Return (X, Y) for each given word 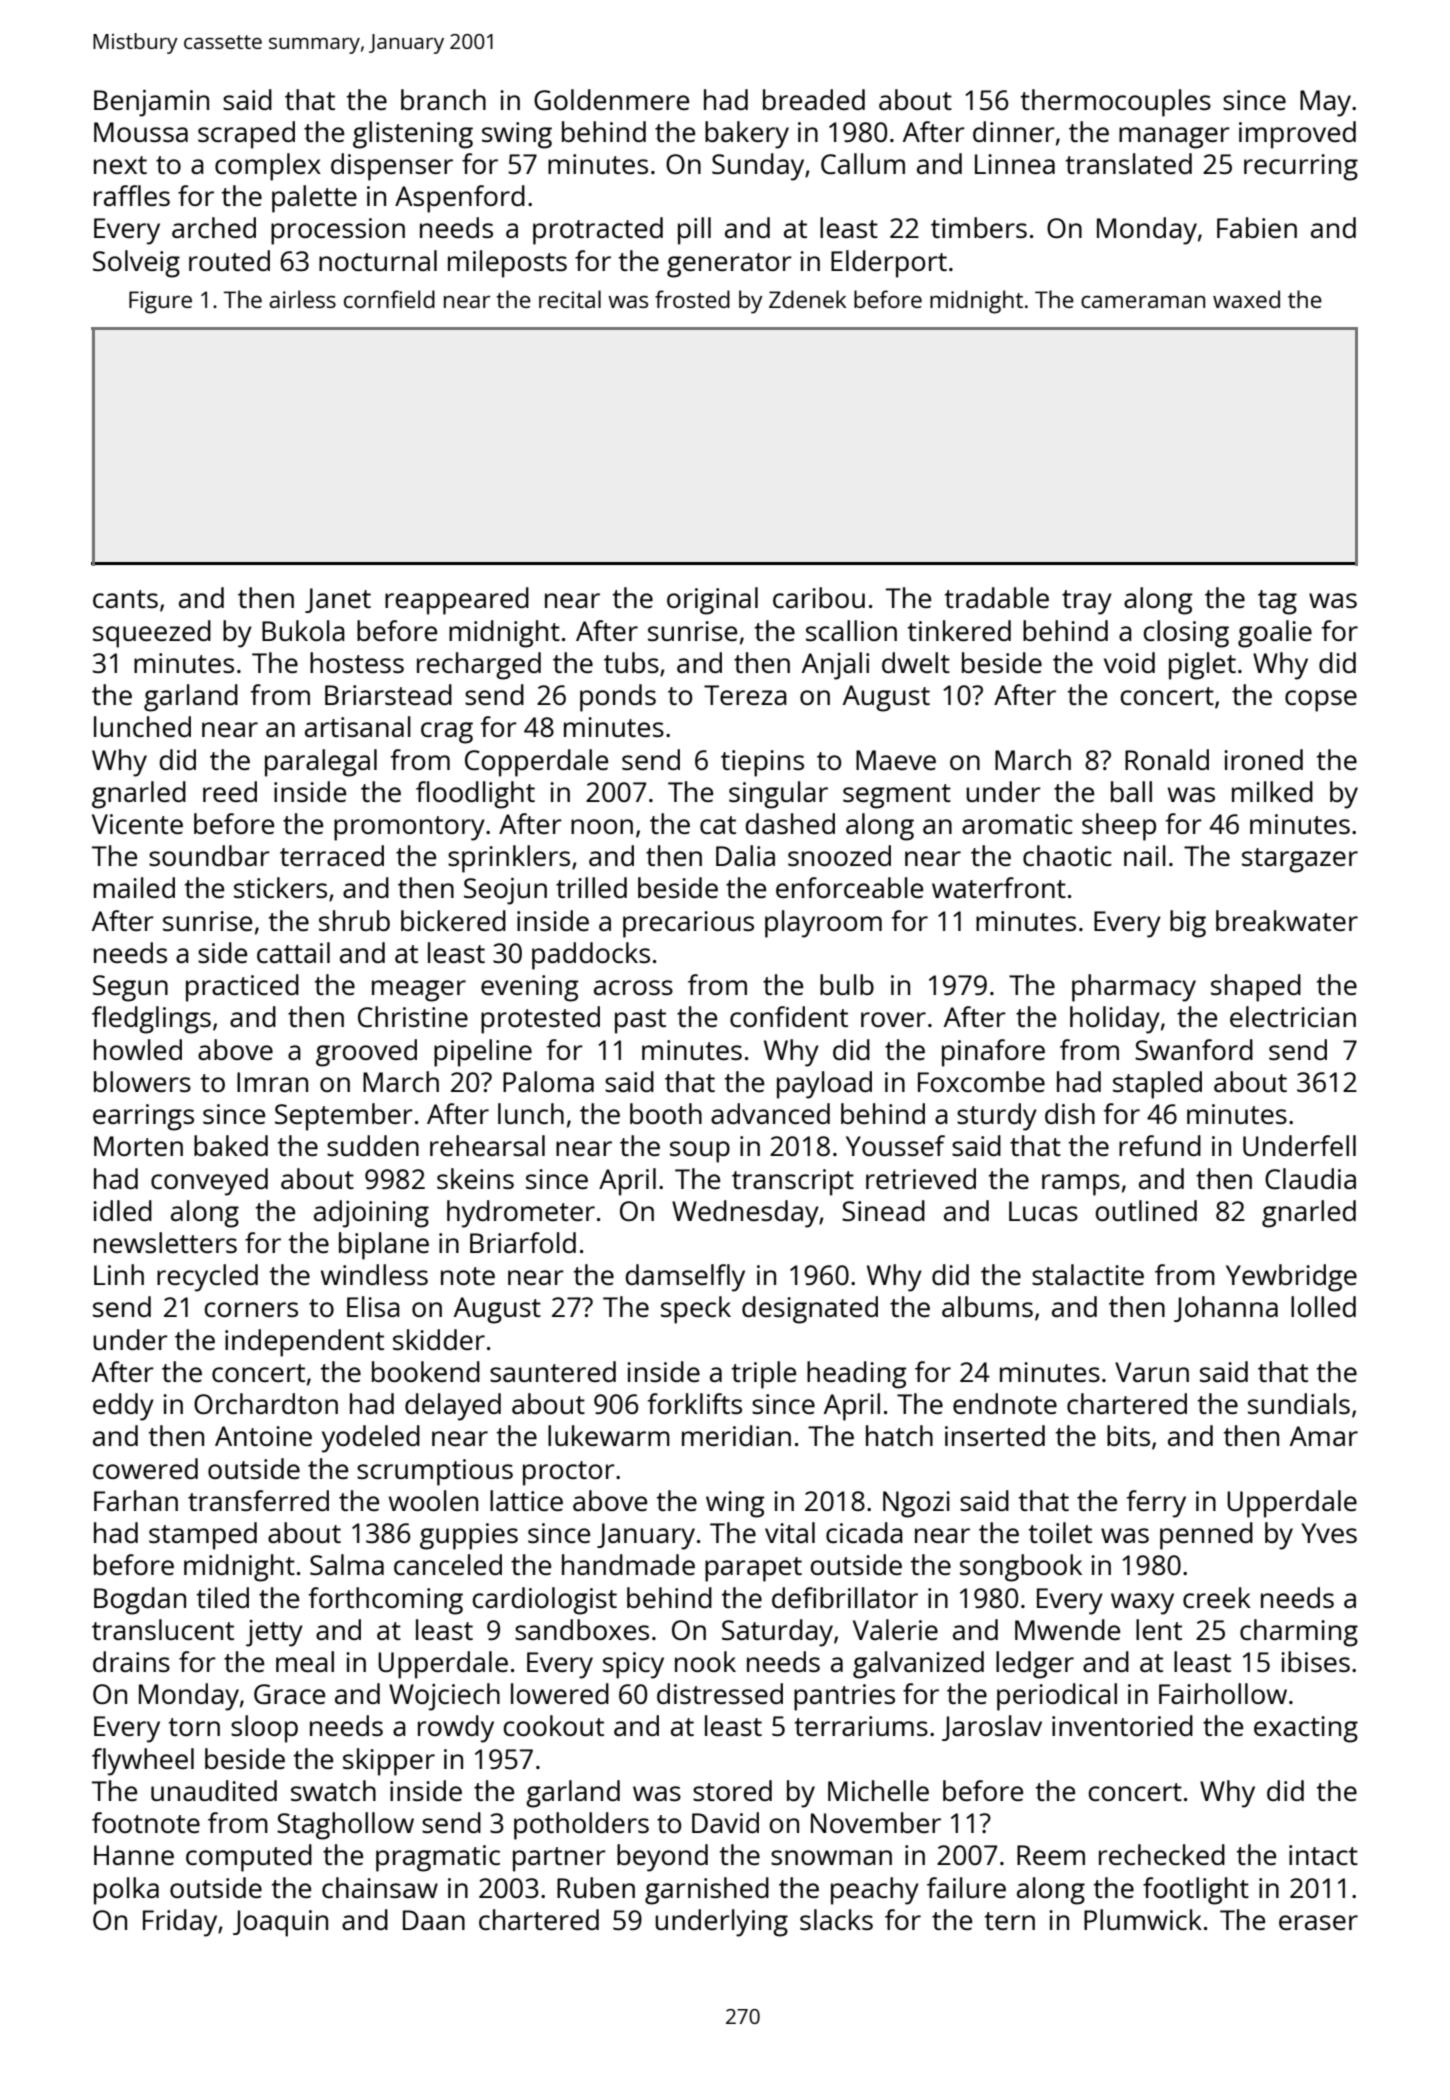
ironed (1263, 759)
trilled (591, 887)
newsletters (165, 1242)
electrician (1293, 1016)
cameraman (1143, 301)
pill (694, 231)
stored (732, 1790)
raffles (132, 195)
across (633, 987)
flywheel (143, 1762)
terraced (332, 855)
